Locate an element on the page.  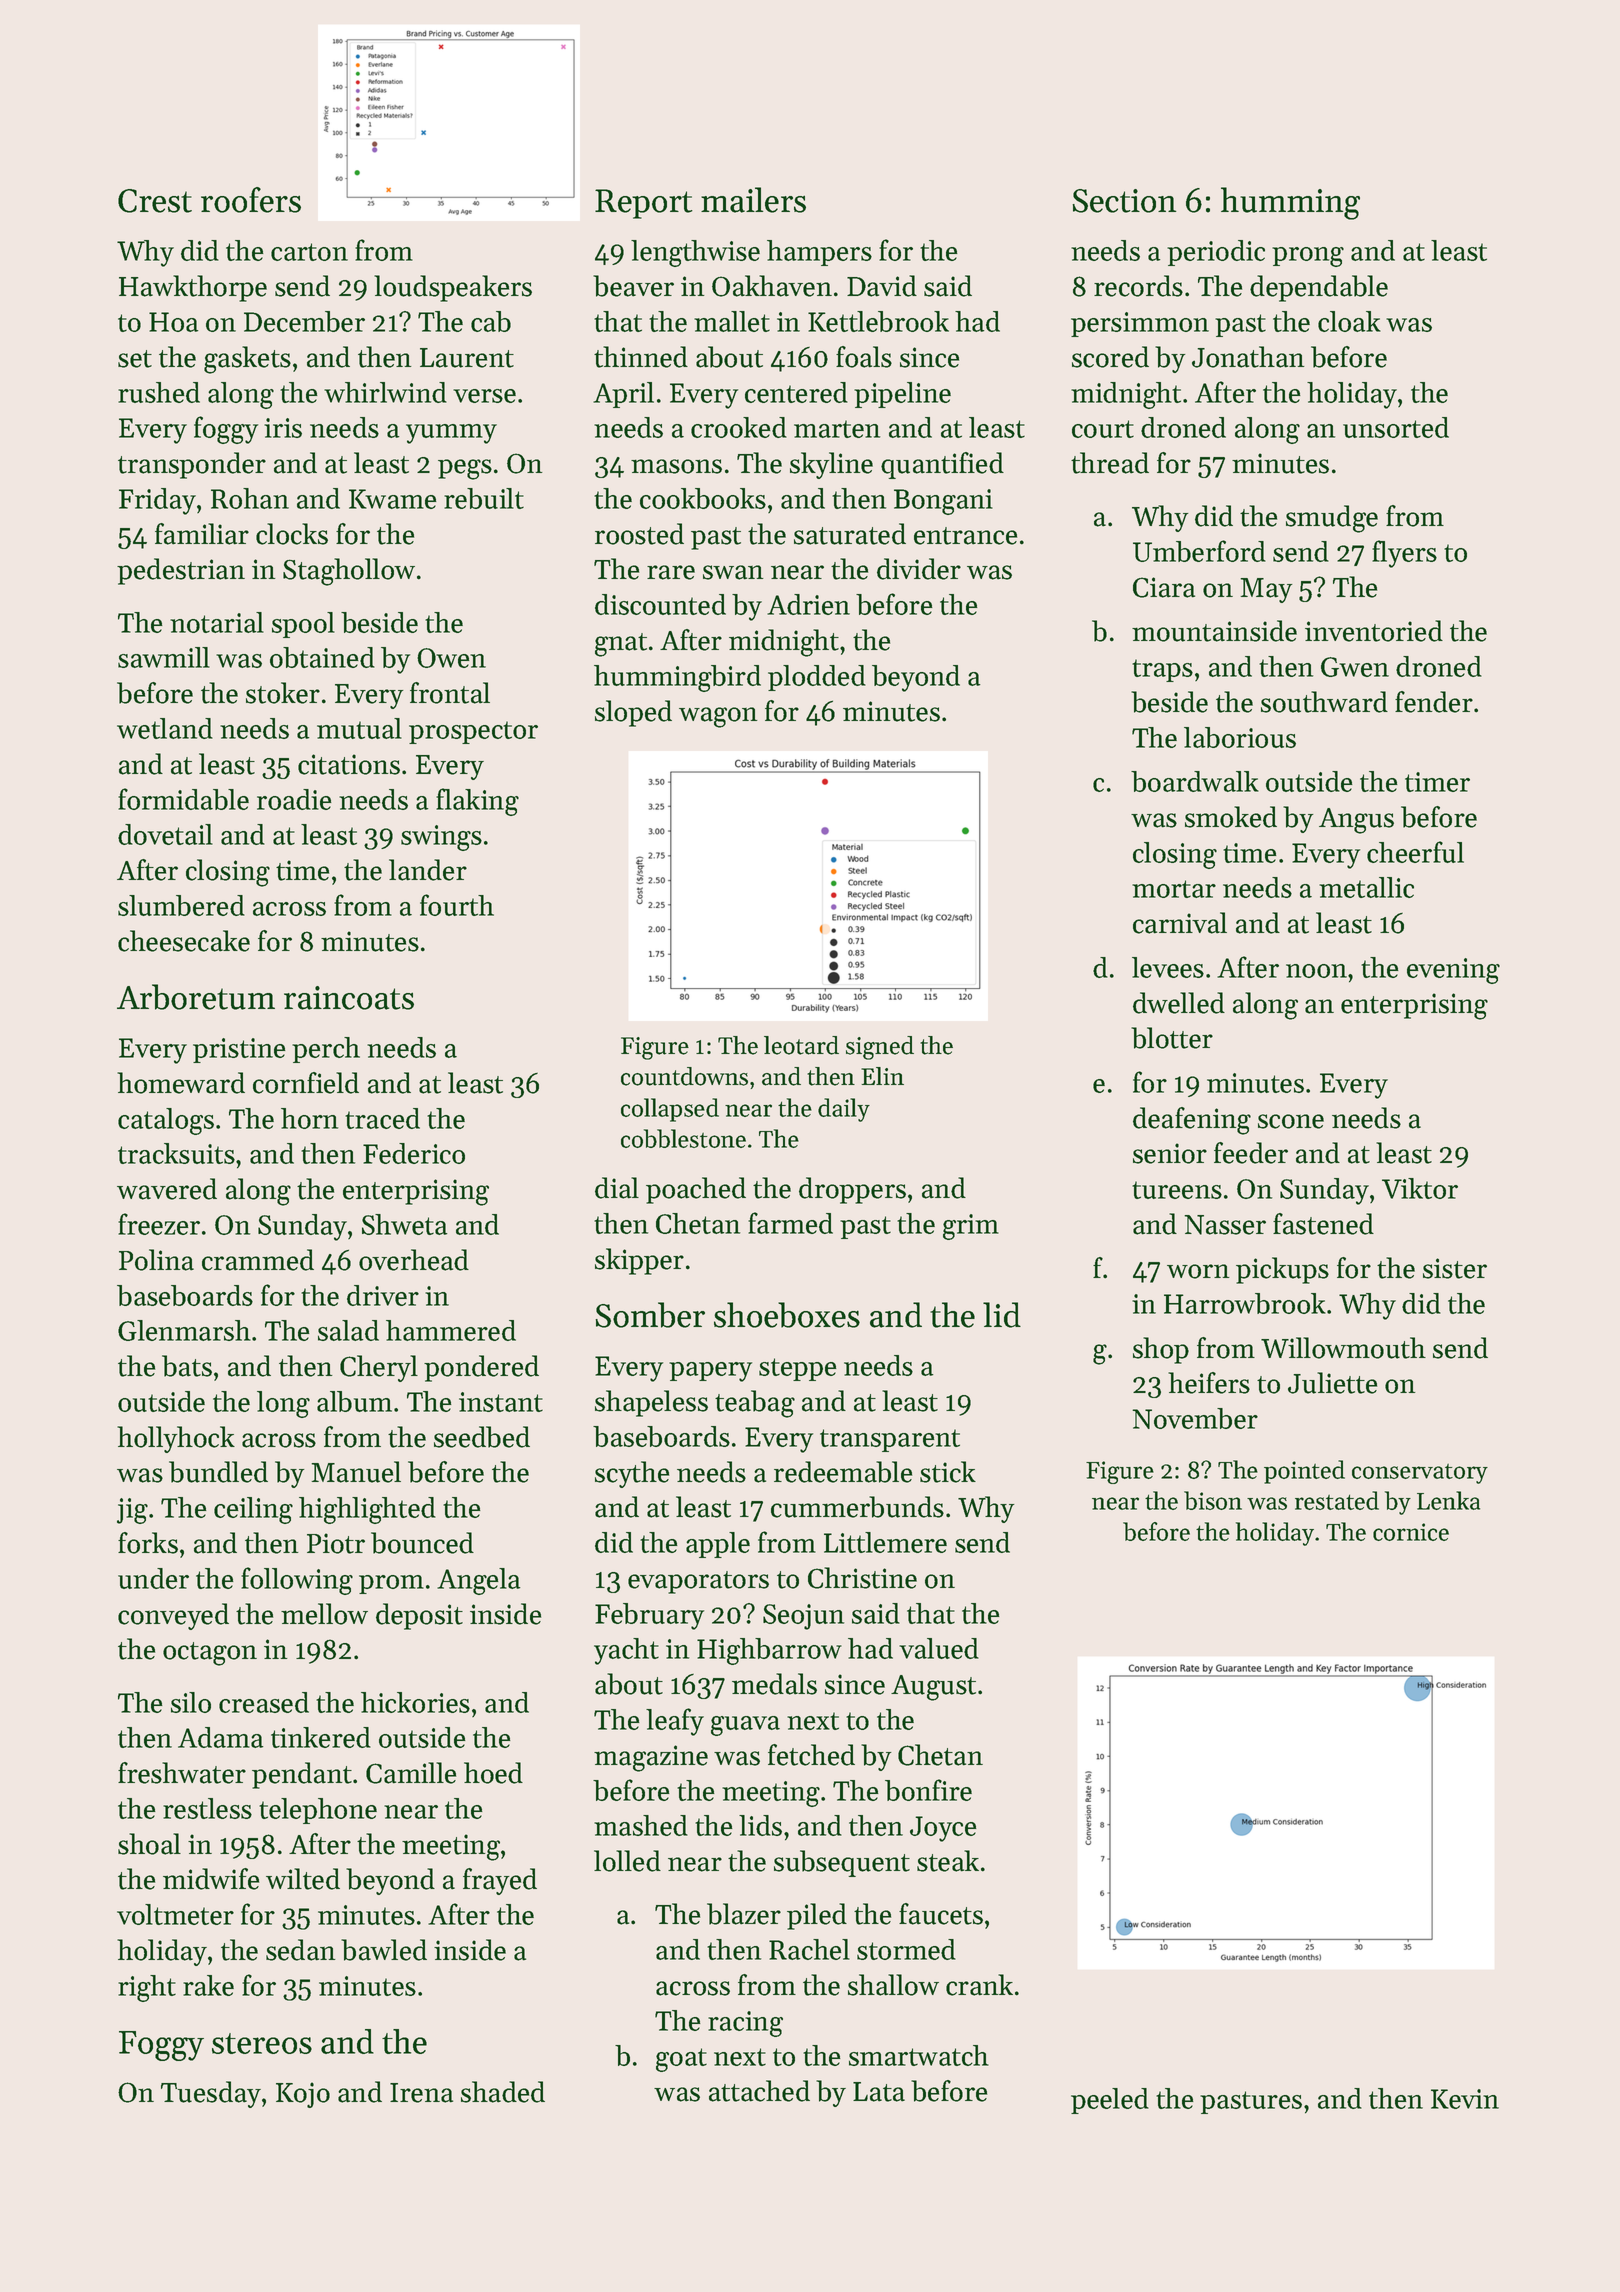
conveyed is located at coordinates (173, 1616).
